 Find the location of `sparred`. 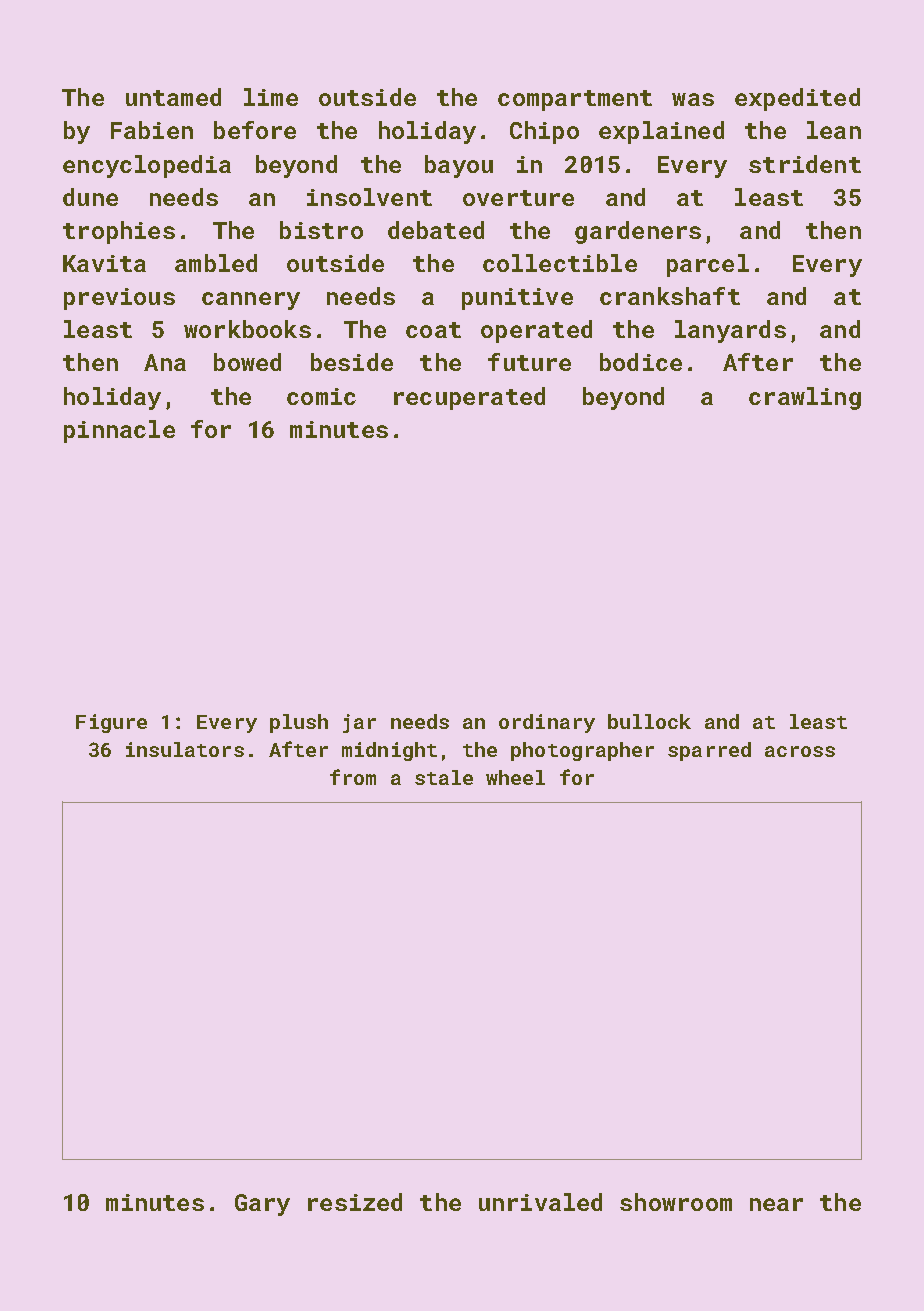

sparred is located at coordinates (709, 751).
